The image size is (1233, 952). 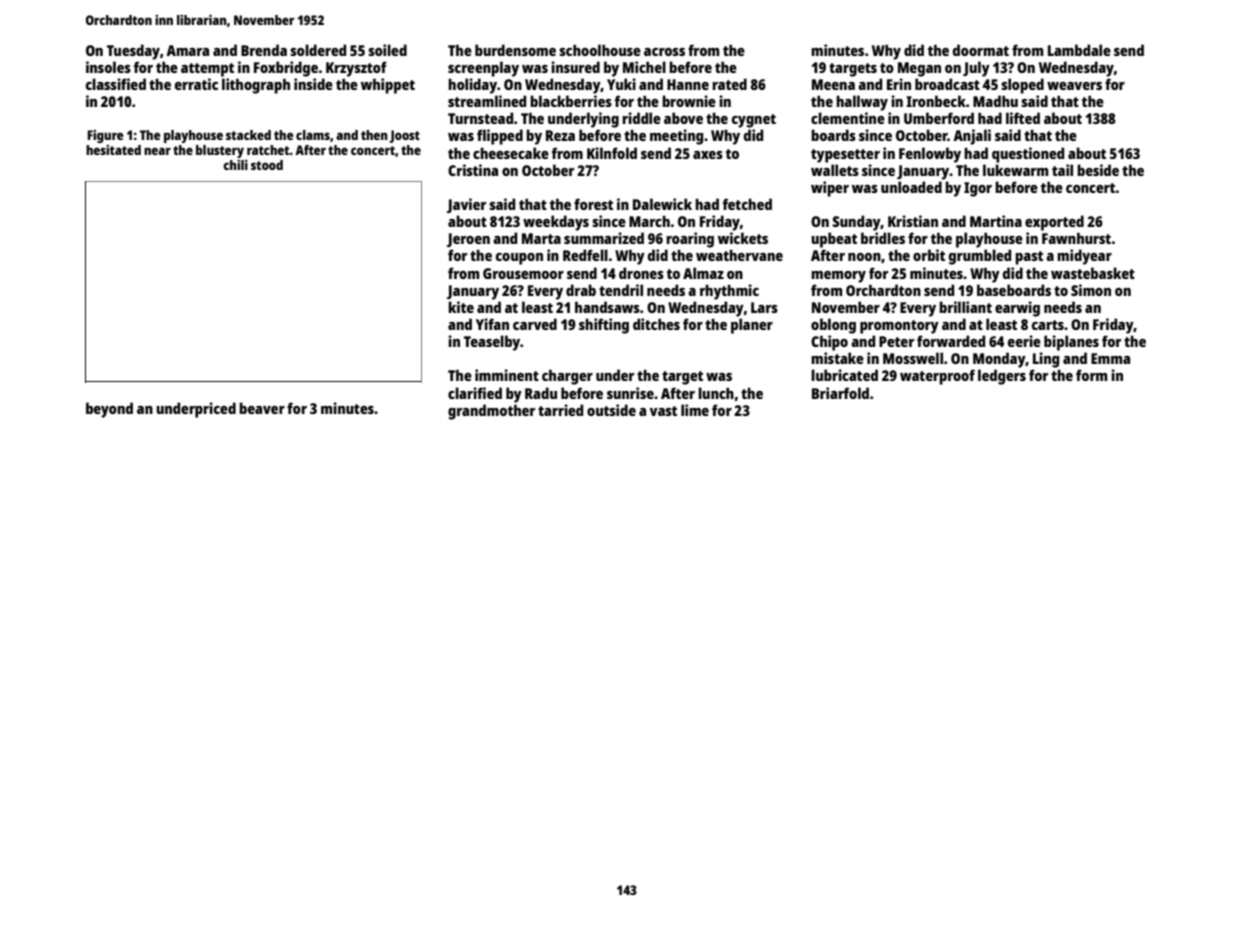 What do you see at coordinates (1022, 86) in the document?
I see `sloped` at bounding box center [1022, 86].
